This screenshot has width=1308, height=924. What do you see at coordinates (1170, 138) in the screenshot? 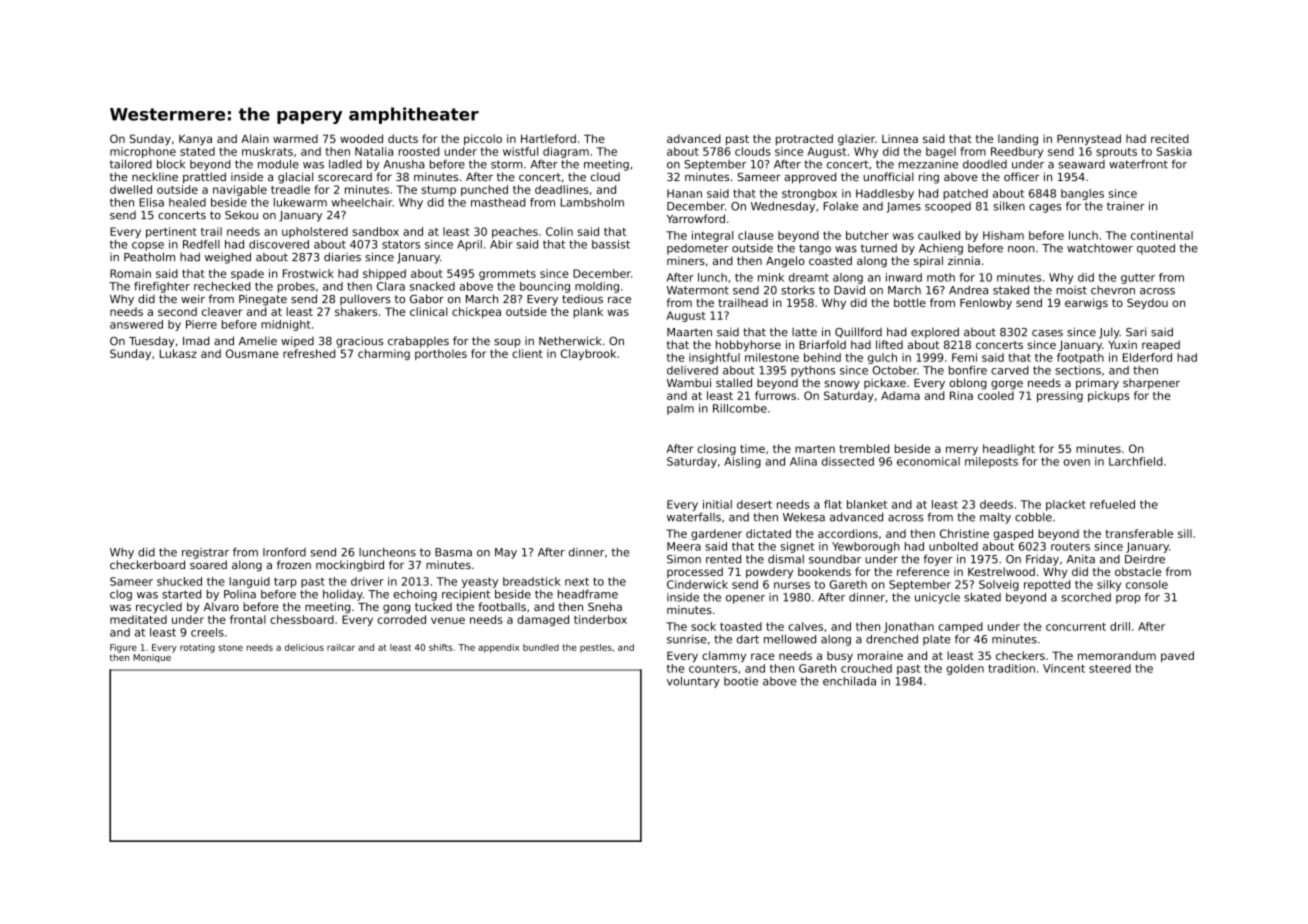
I see `recited` at bounding box center [1170, 138].
